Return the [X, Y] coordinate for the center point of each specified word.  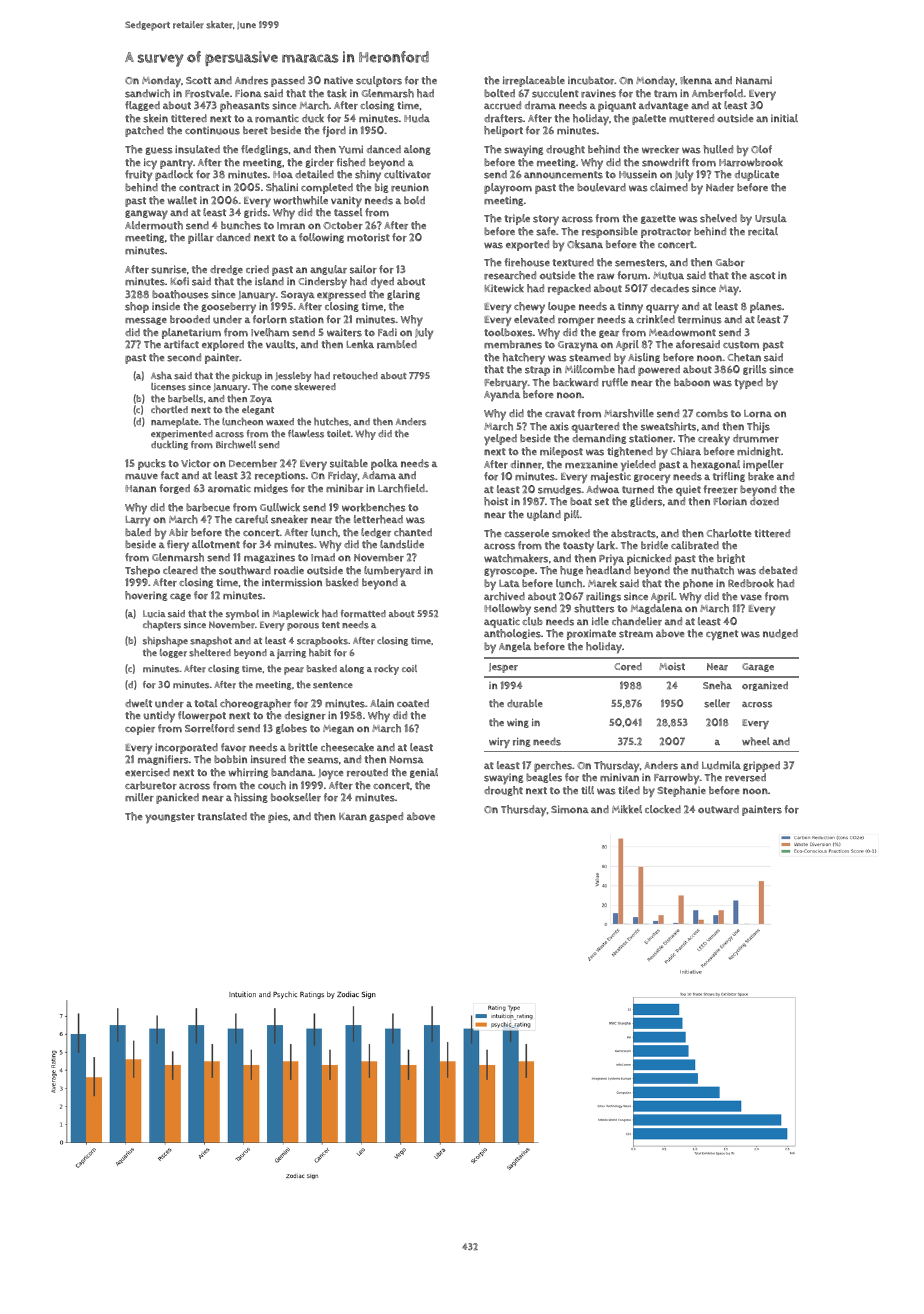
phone [698, 584]
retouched [355, 376]
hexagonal [715, 465]
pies [278, 817]
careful [251, 519]
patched [144, 131]
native [338, 80]
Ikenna [696, 80]
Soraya [298, 296]
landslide [402, 544]
